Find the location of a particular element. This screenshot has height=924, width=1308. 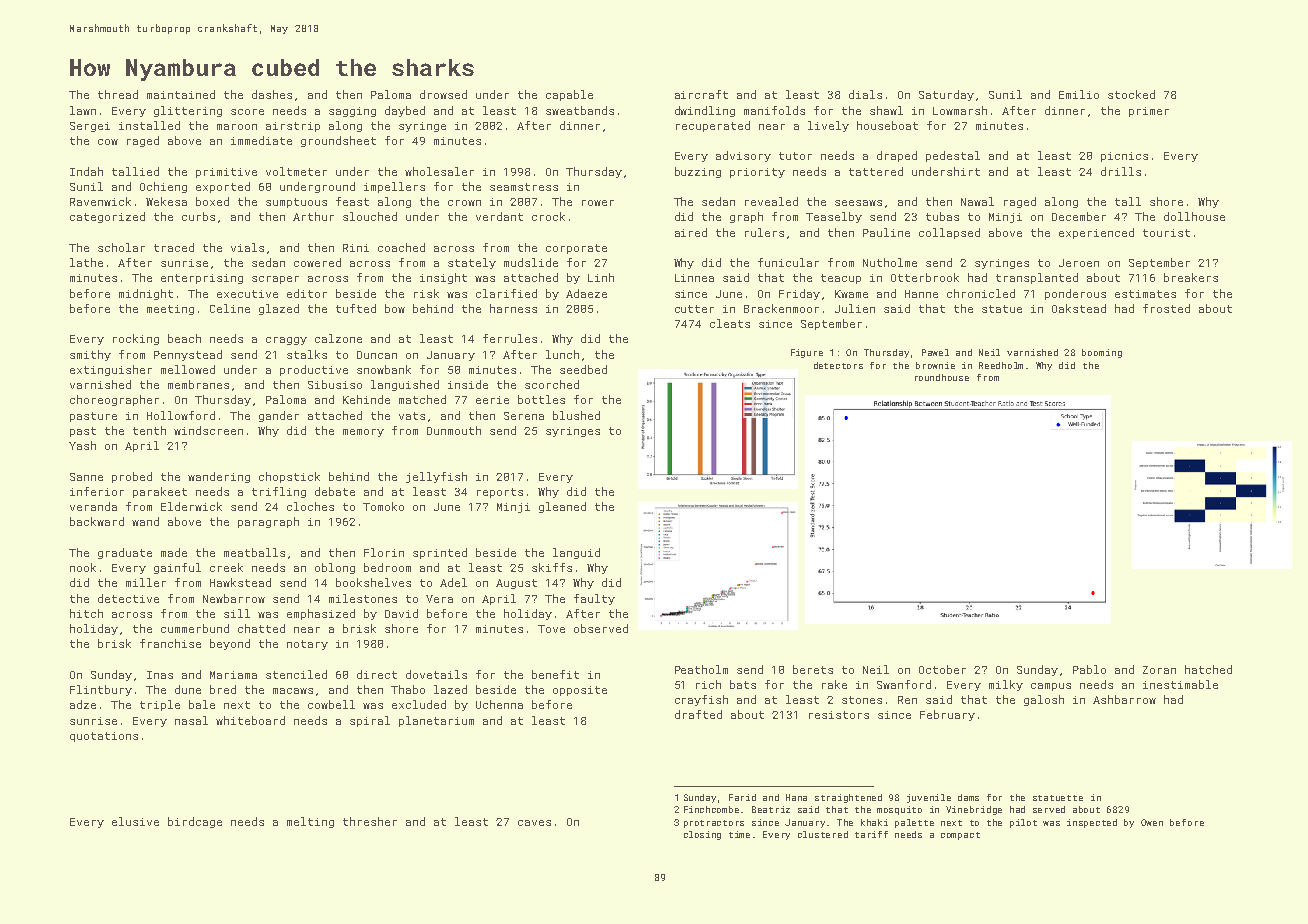

hatched is located at coordinates (1208, 669).
